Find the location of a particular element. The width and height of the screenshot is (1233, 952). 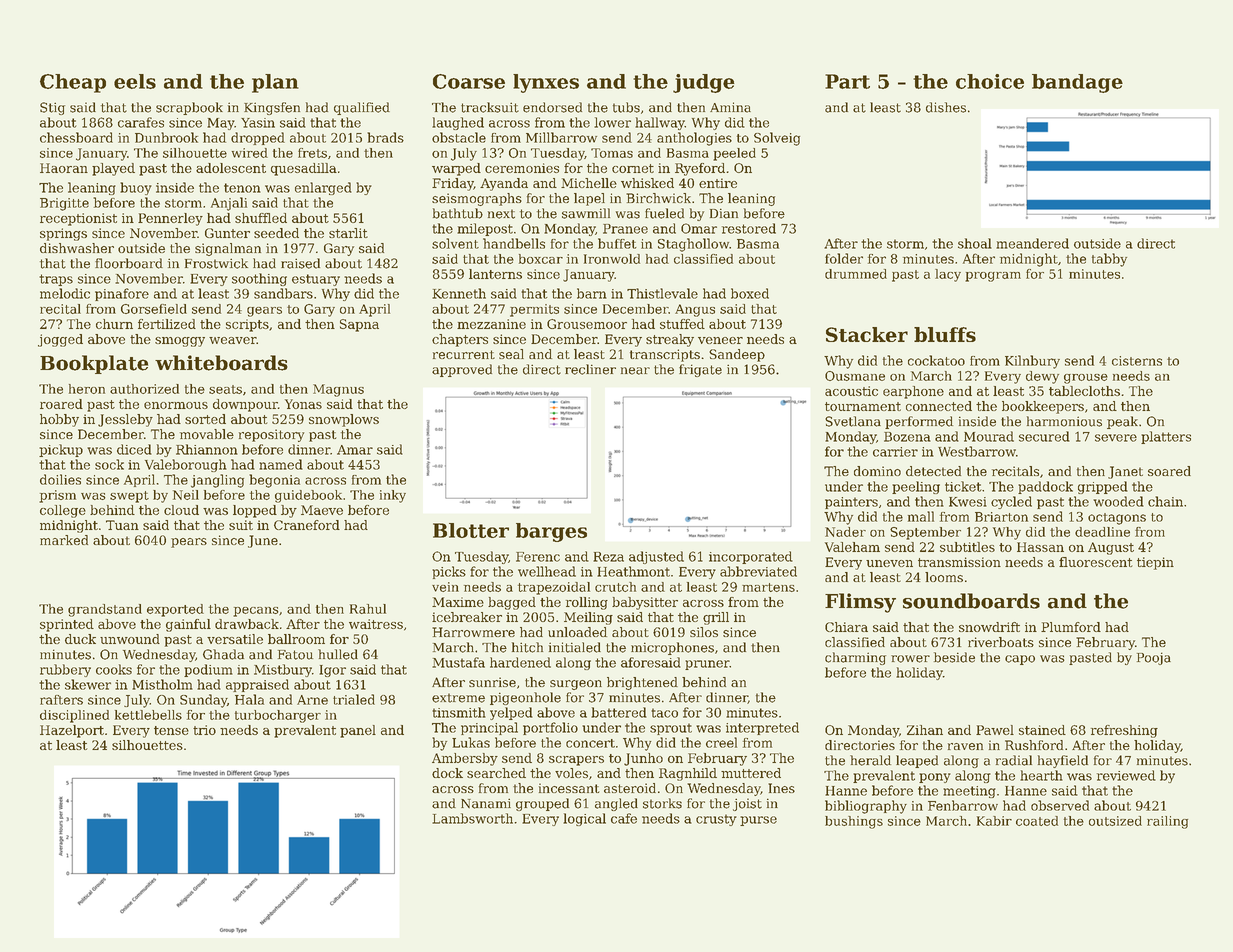

Cheap is located at coordinates (73, 83).
